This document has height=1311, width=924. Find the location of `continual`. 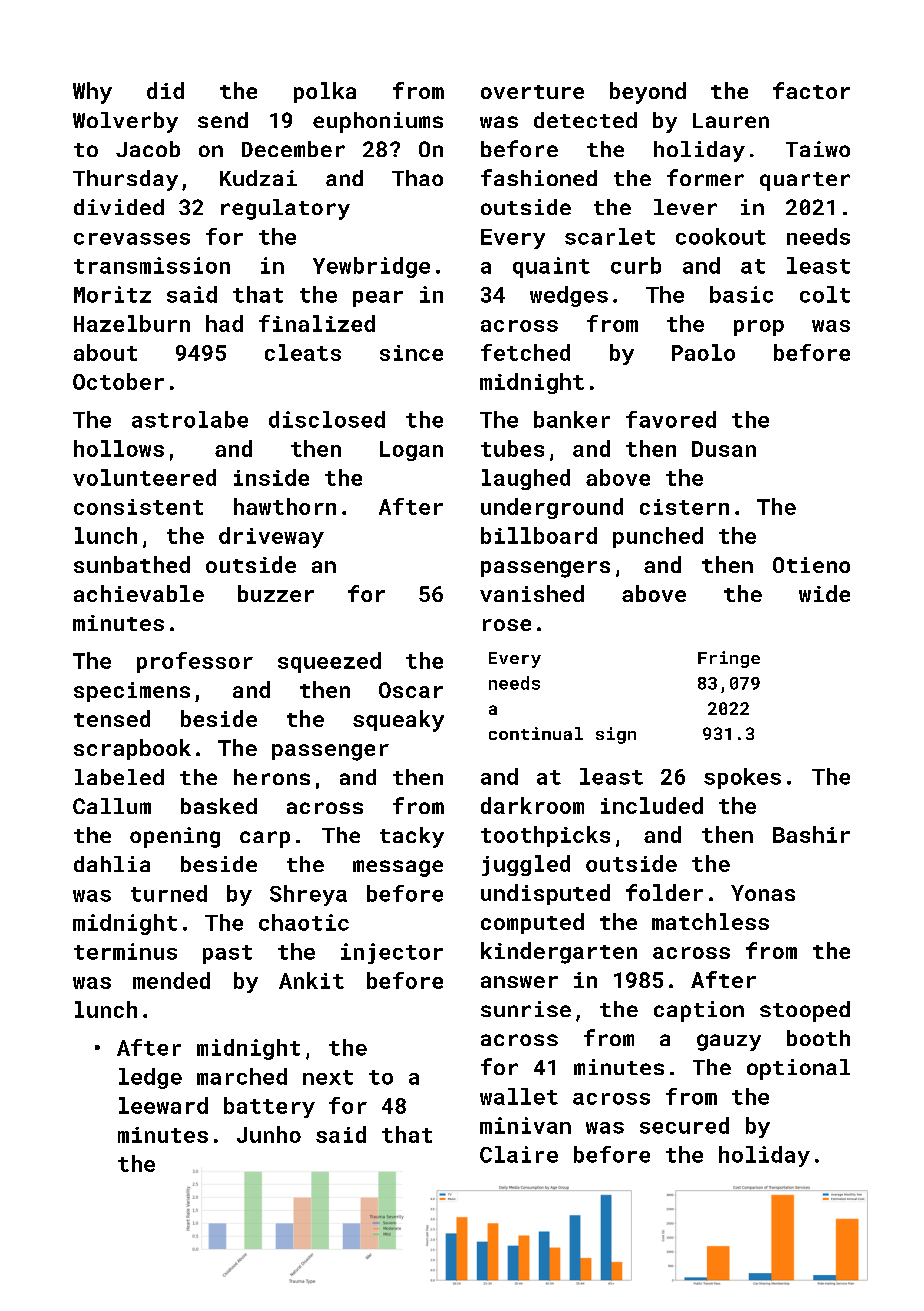

continual is located at coordinates (536, 733).
